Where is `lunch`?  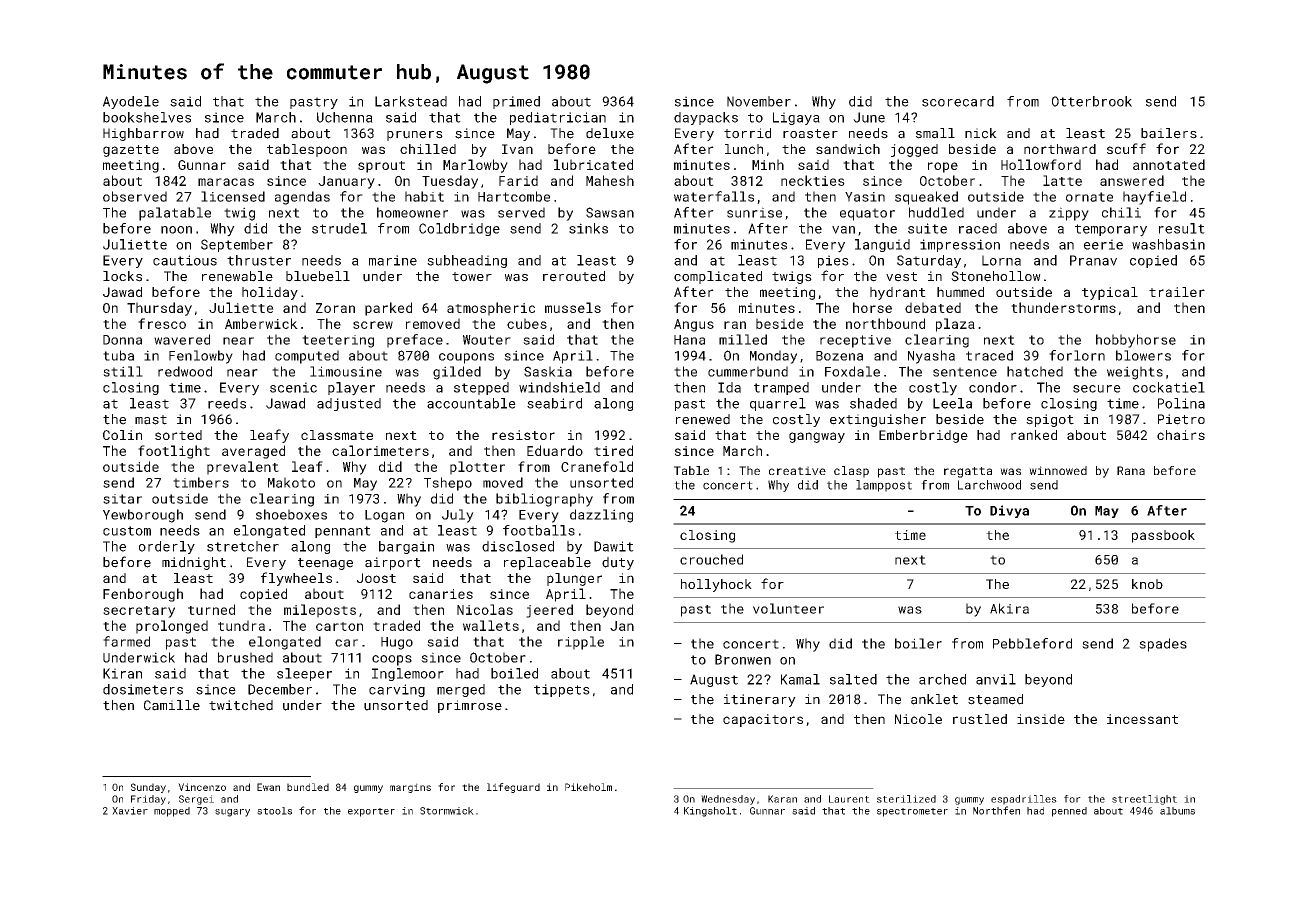
lunch is located at coordinates (744, 149).
